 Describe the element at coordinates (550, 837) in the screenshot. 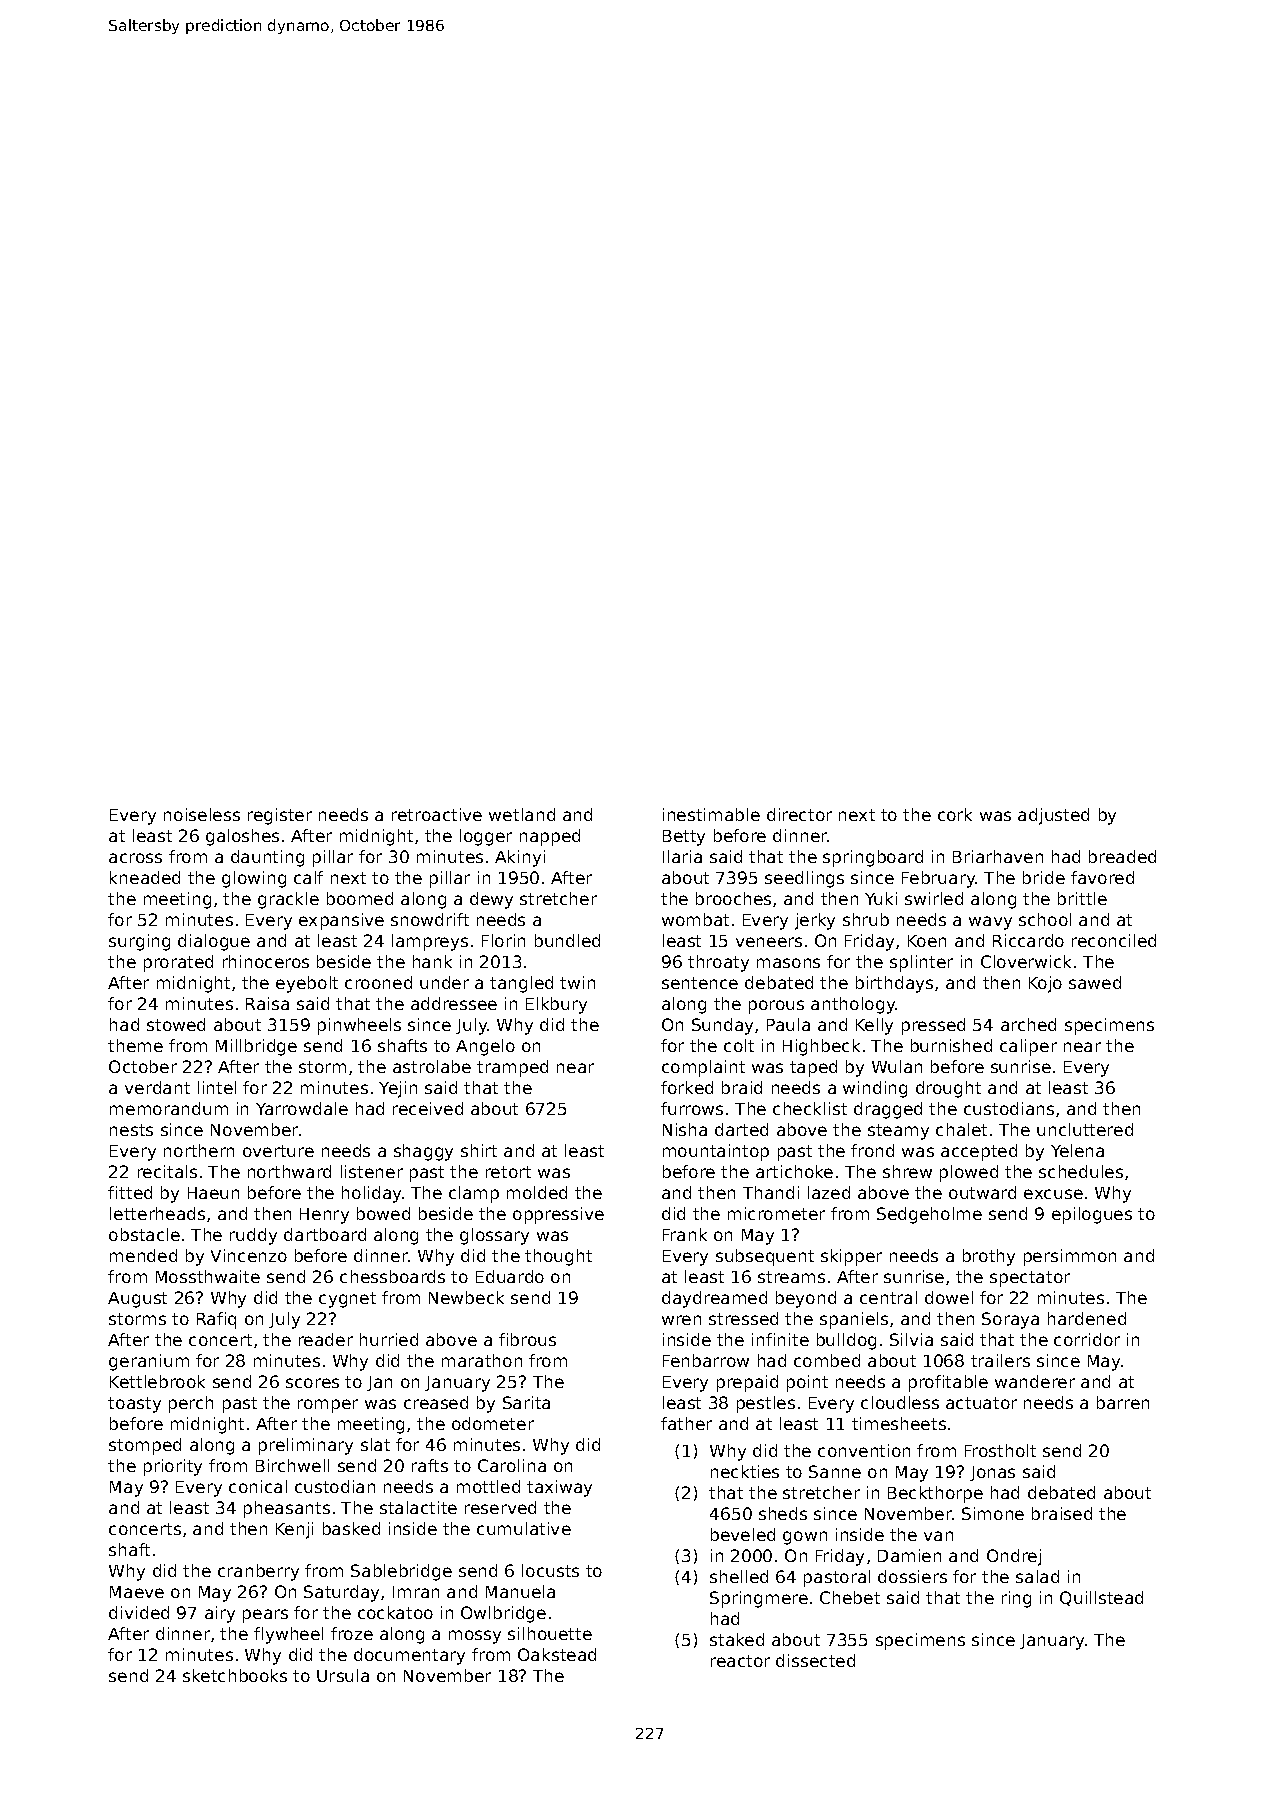

I see `napped` at that location.
